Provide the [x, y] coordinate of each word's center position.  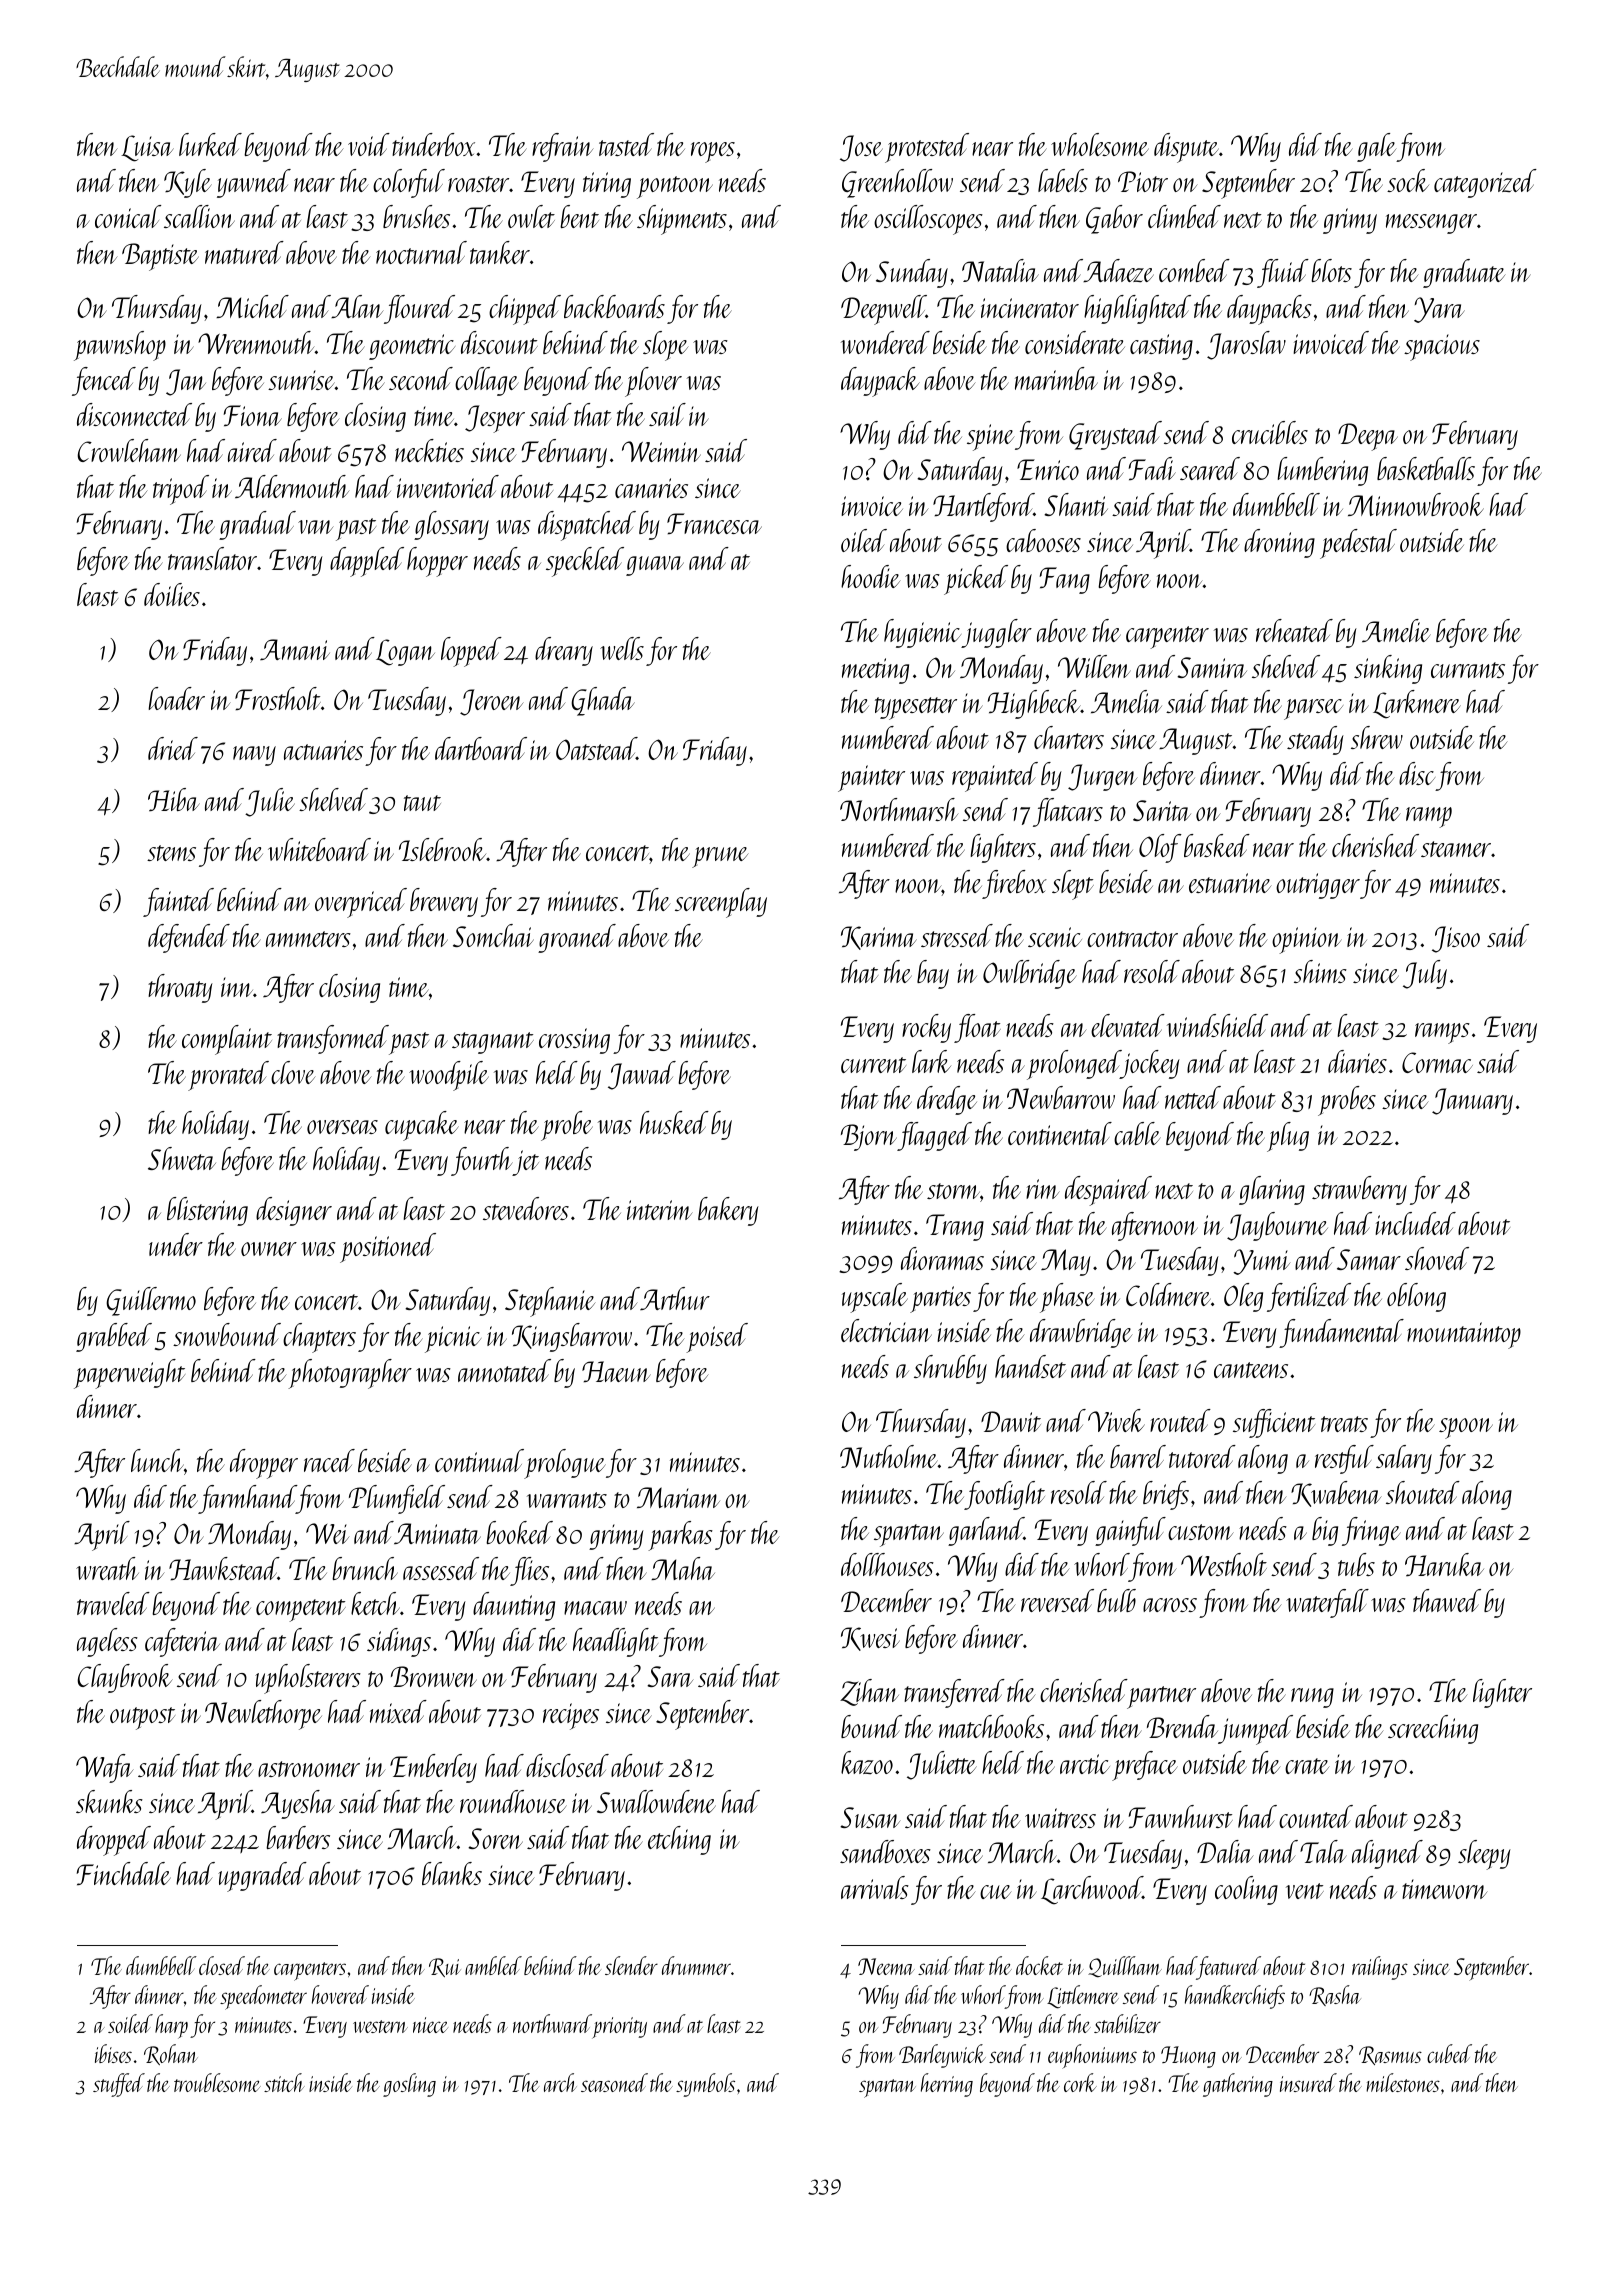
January [1472, 1101]
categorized [1485, 183]
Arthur [675, 1298]
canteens [1251, 1370]
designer [294, 1211]
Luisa [147, 148]
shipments [682, 220]
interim [660, 1210]
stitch [284, 2082]
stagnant [493, 1043]
